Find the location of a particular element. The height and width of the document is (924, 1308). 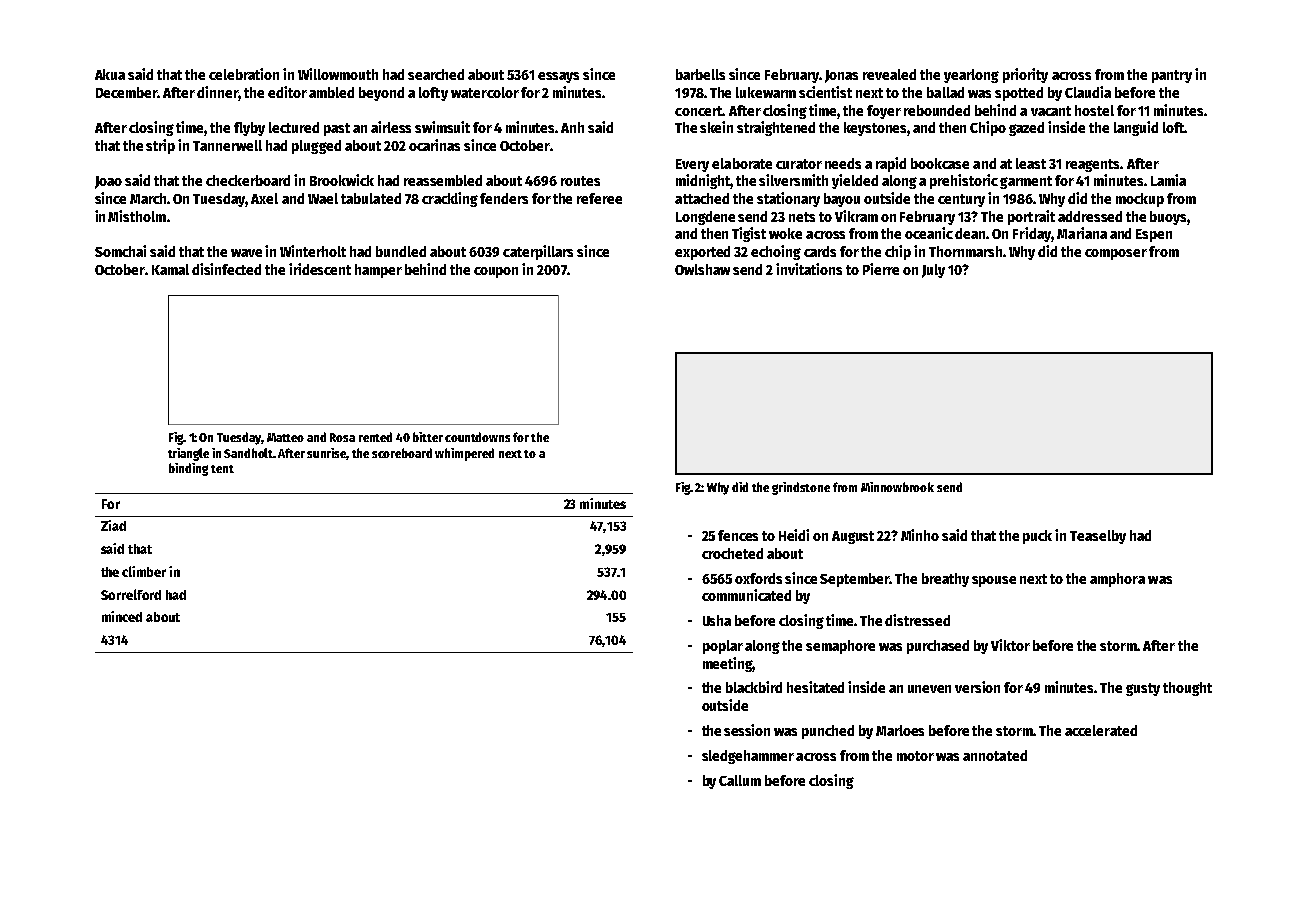

Callum is located at coordinates (740, 780).
